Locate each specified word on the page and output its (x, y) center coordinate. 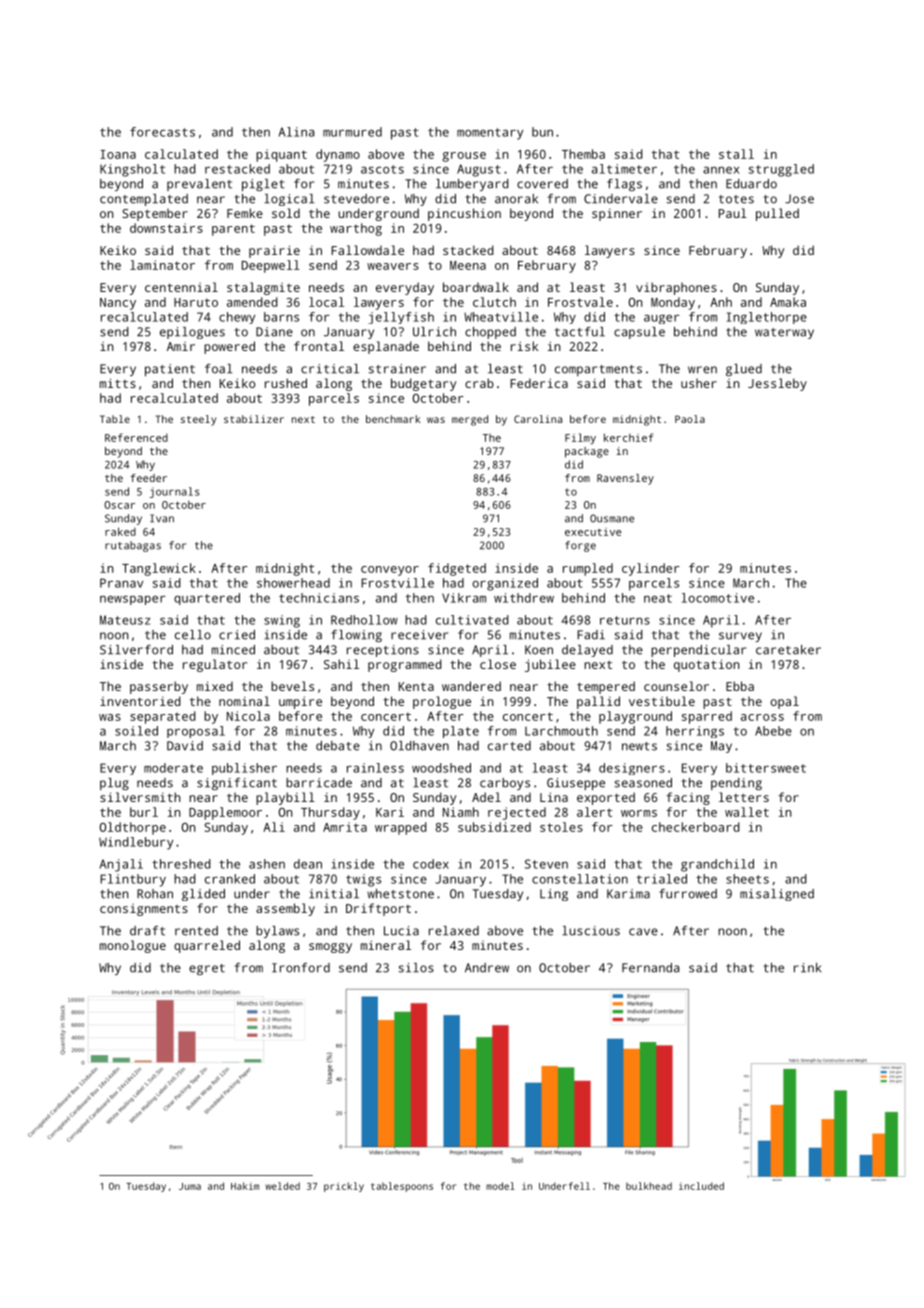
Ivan (162, 518)
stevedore (356, 199)
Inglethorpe (767, 318)
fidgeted (457, 569)
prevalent (199, 185)
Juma (190, 1186)
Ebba (740, 686)
